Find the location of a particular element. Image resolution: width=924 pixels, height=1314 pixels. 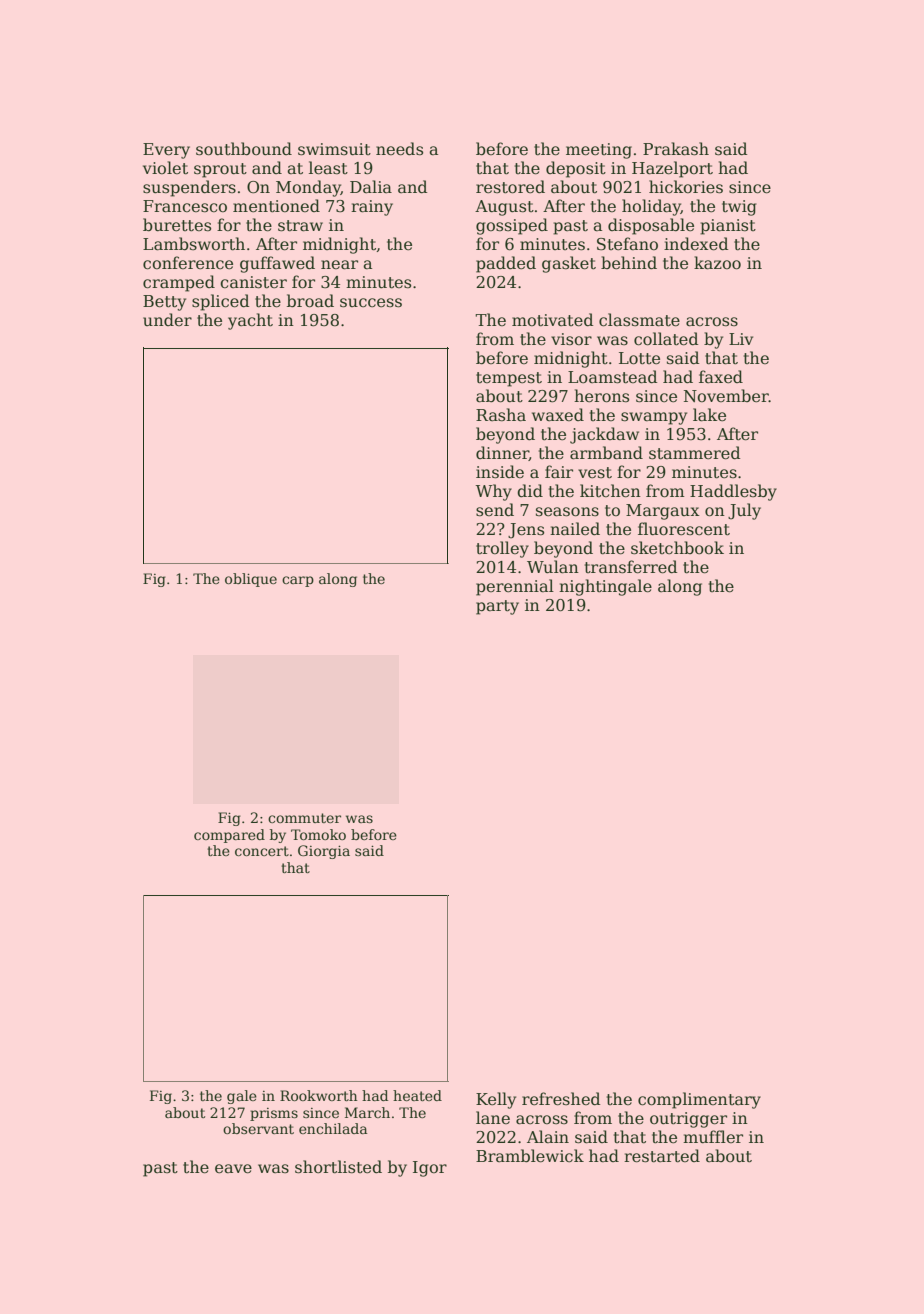

commuter is located at coordinates (304, 818).
